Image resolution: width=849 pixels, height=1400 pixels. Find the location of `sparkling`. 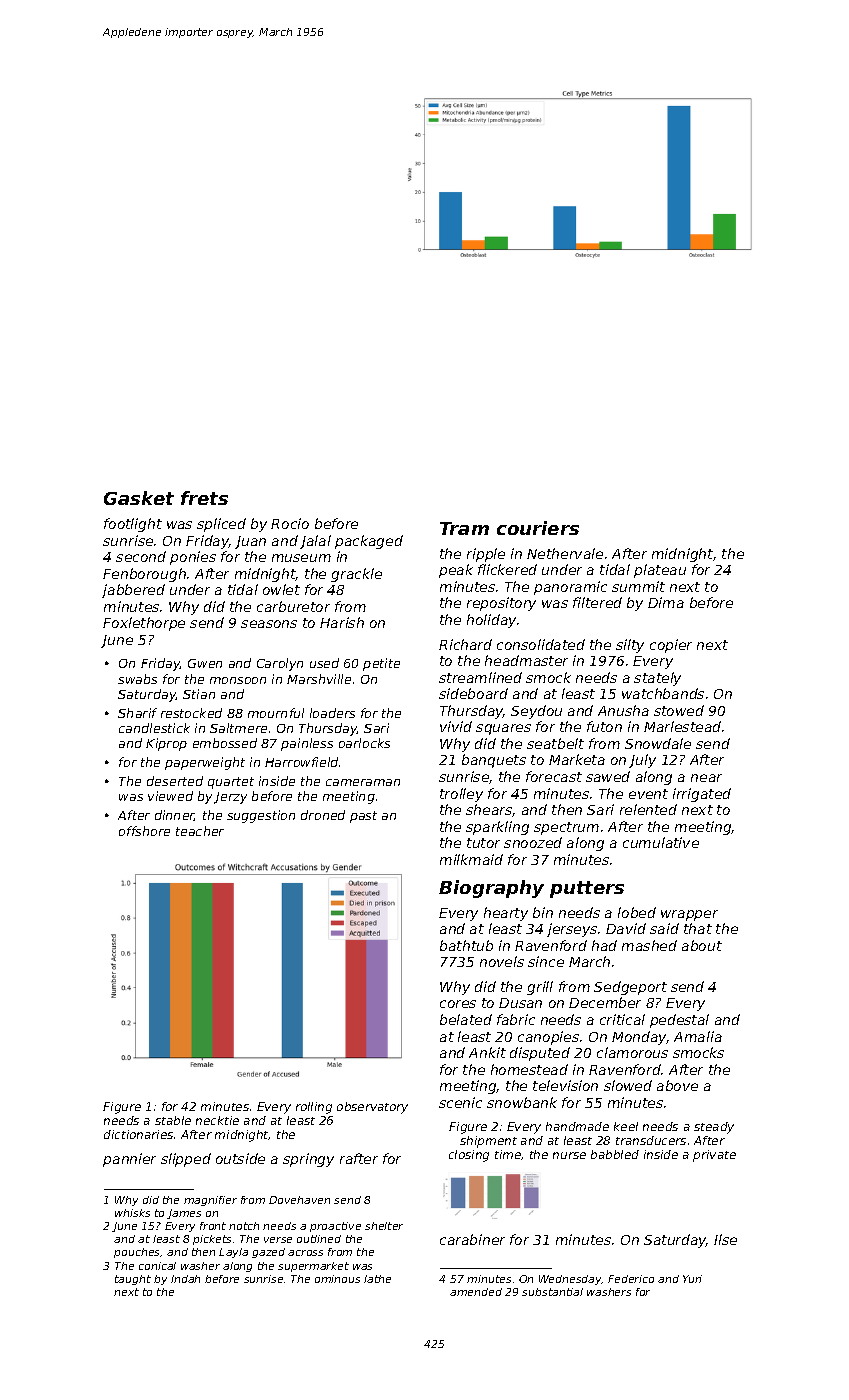

sparkling is located at coordinates (497, 828).
